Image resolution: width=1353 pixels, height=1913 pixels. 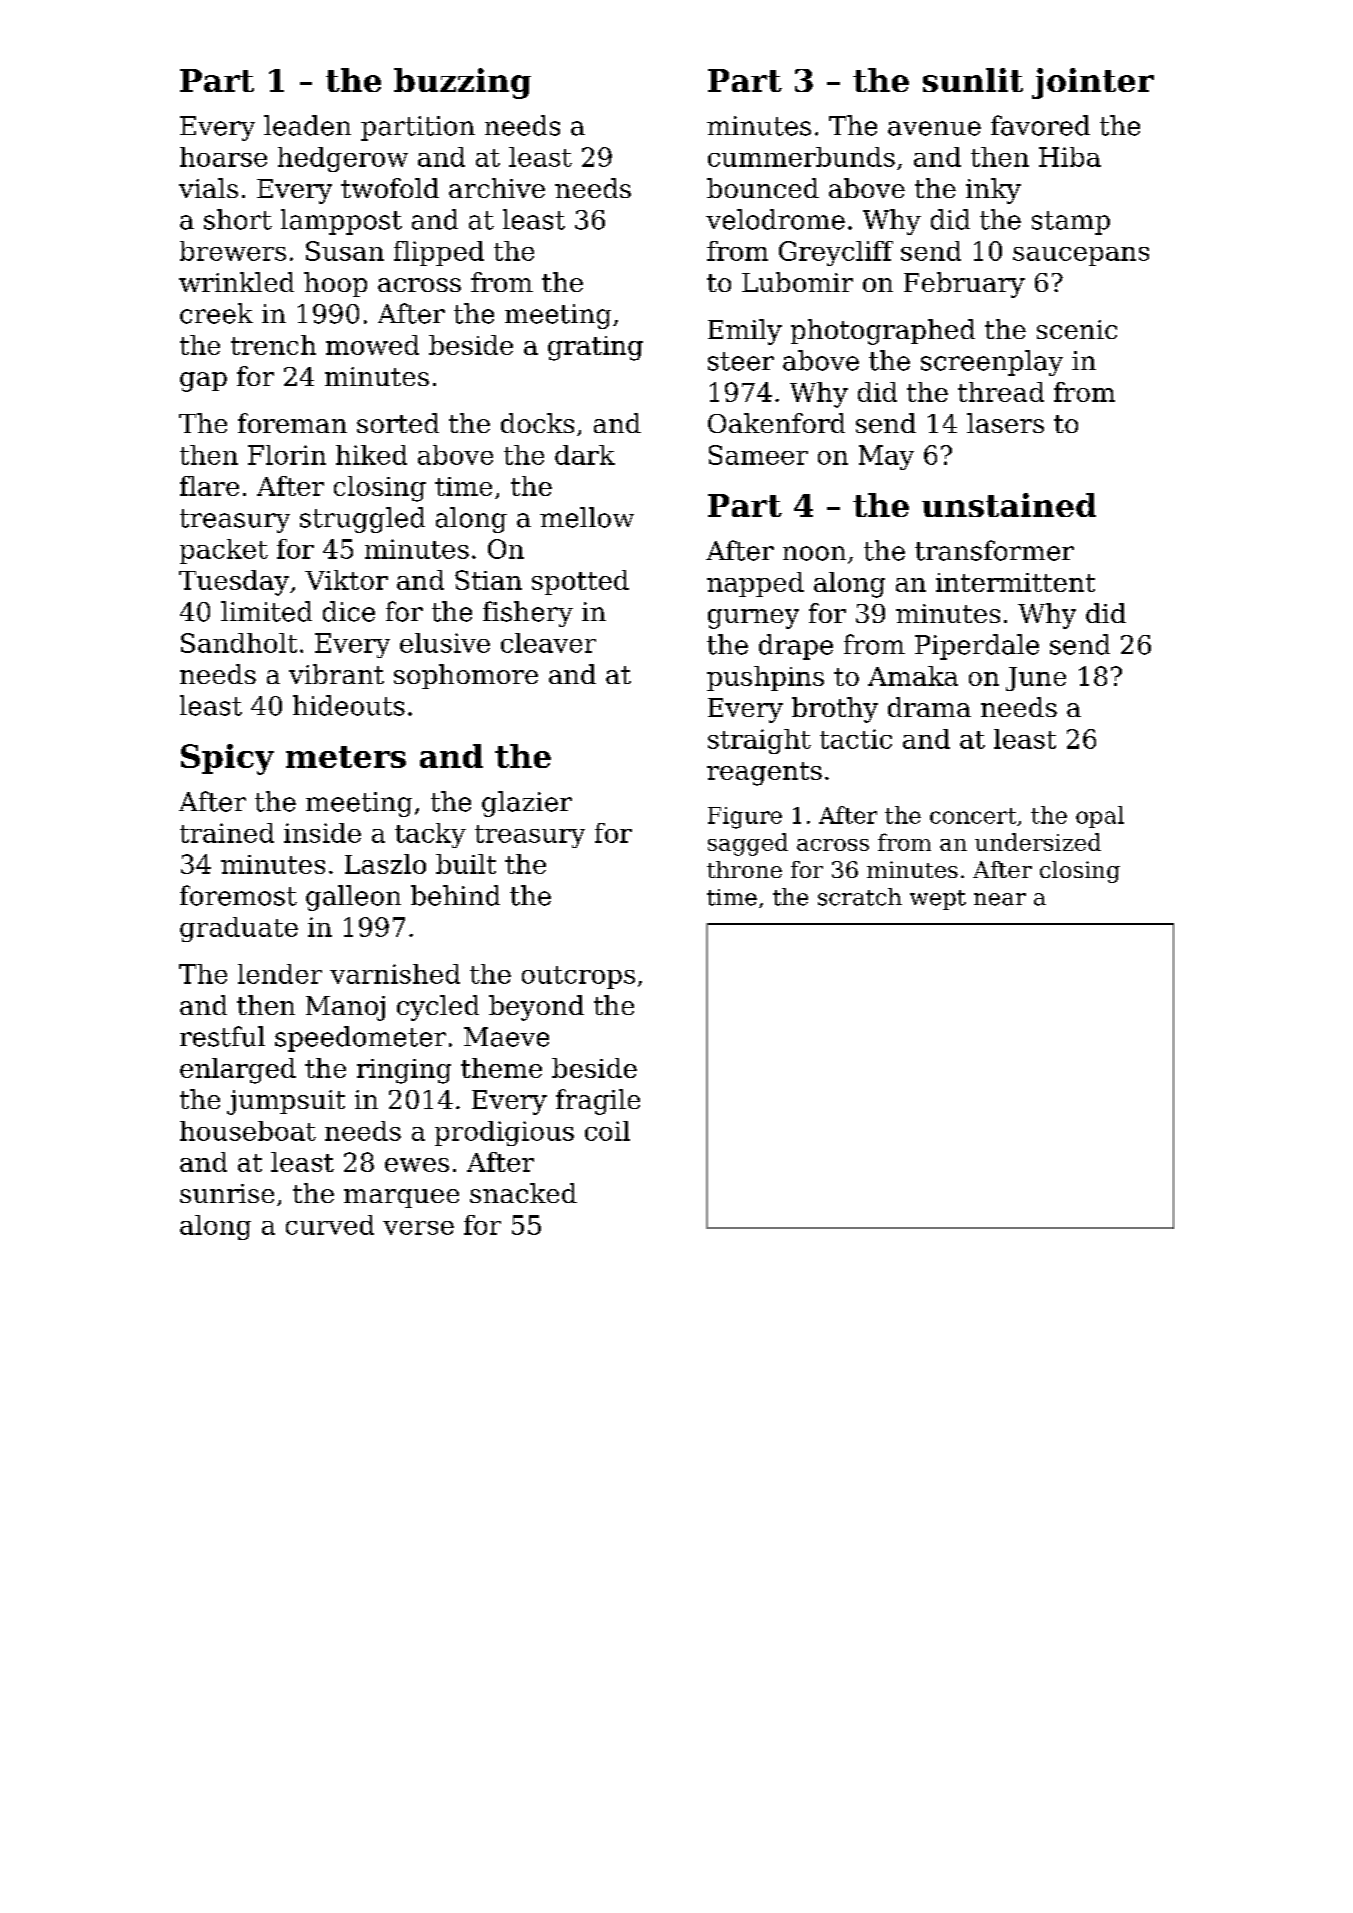 I want to click on straight, so click(x=759, y=741).
